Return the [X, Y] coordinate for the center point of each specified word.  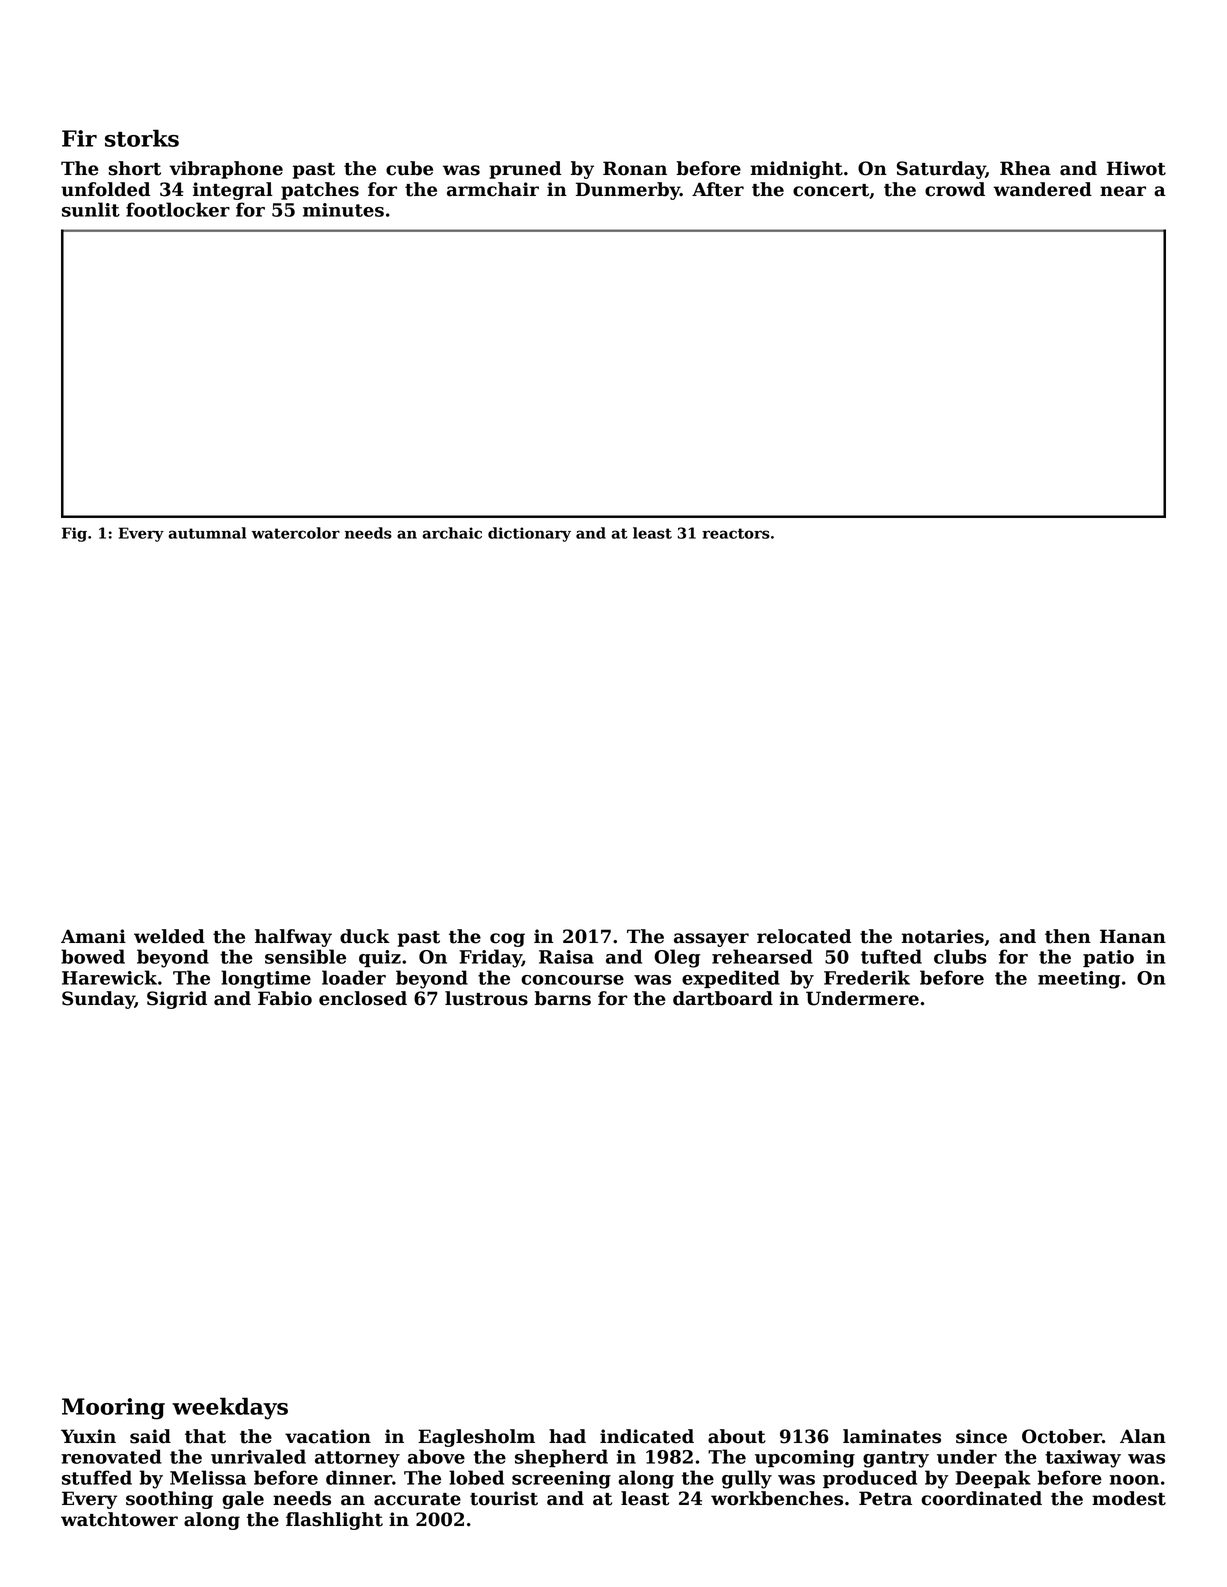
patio [1108, 958]
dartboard [723, 998]
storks [142, 138]
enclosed [363, 998]
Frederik [867, 977]
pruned [525, 170]
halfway [293, 938]
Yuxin [88, 1436]
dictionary [529, 534]
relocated [804, 936]
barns [562, 998]
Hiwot [1136, 168]
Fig [74, 534]
